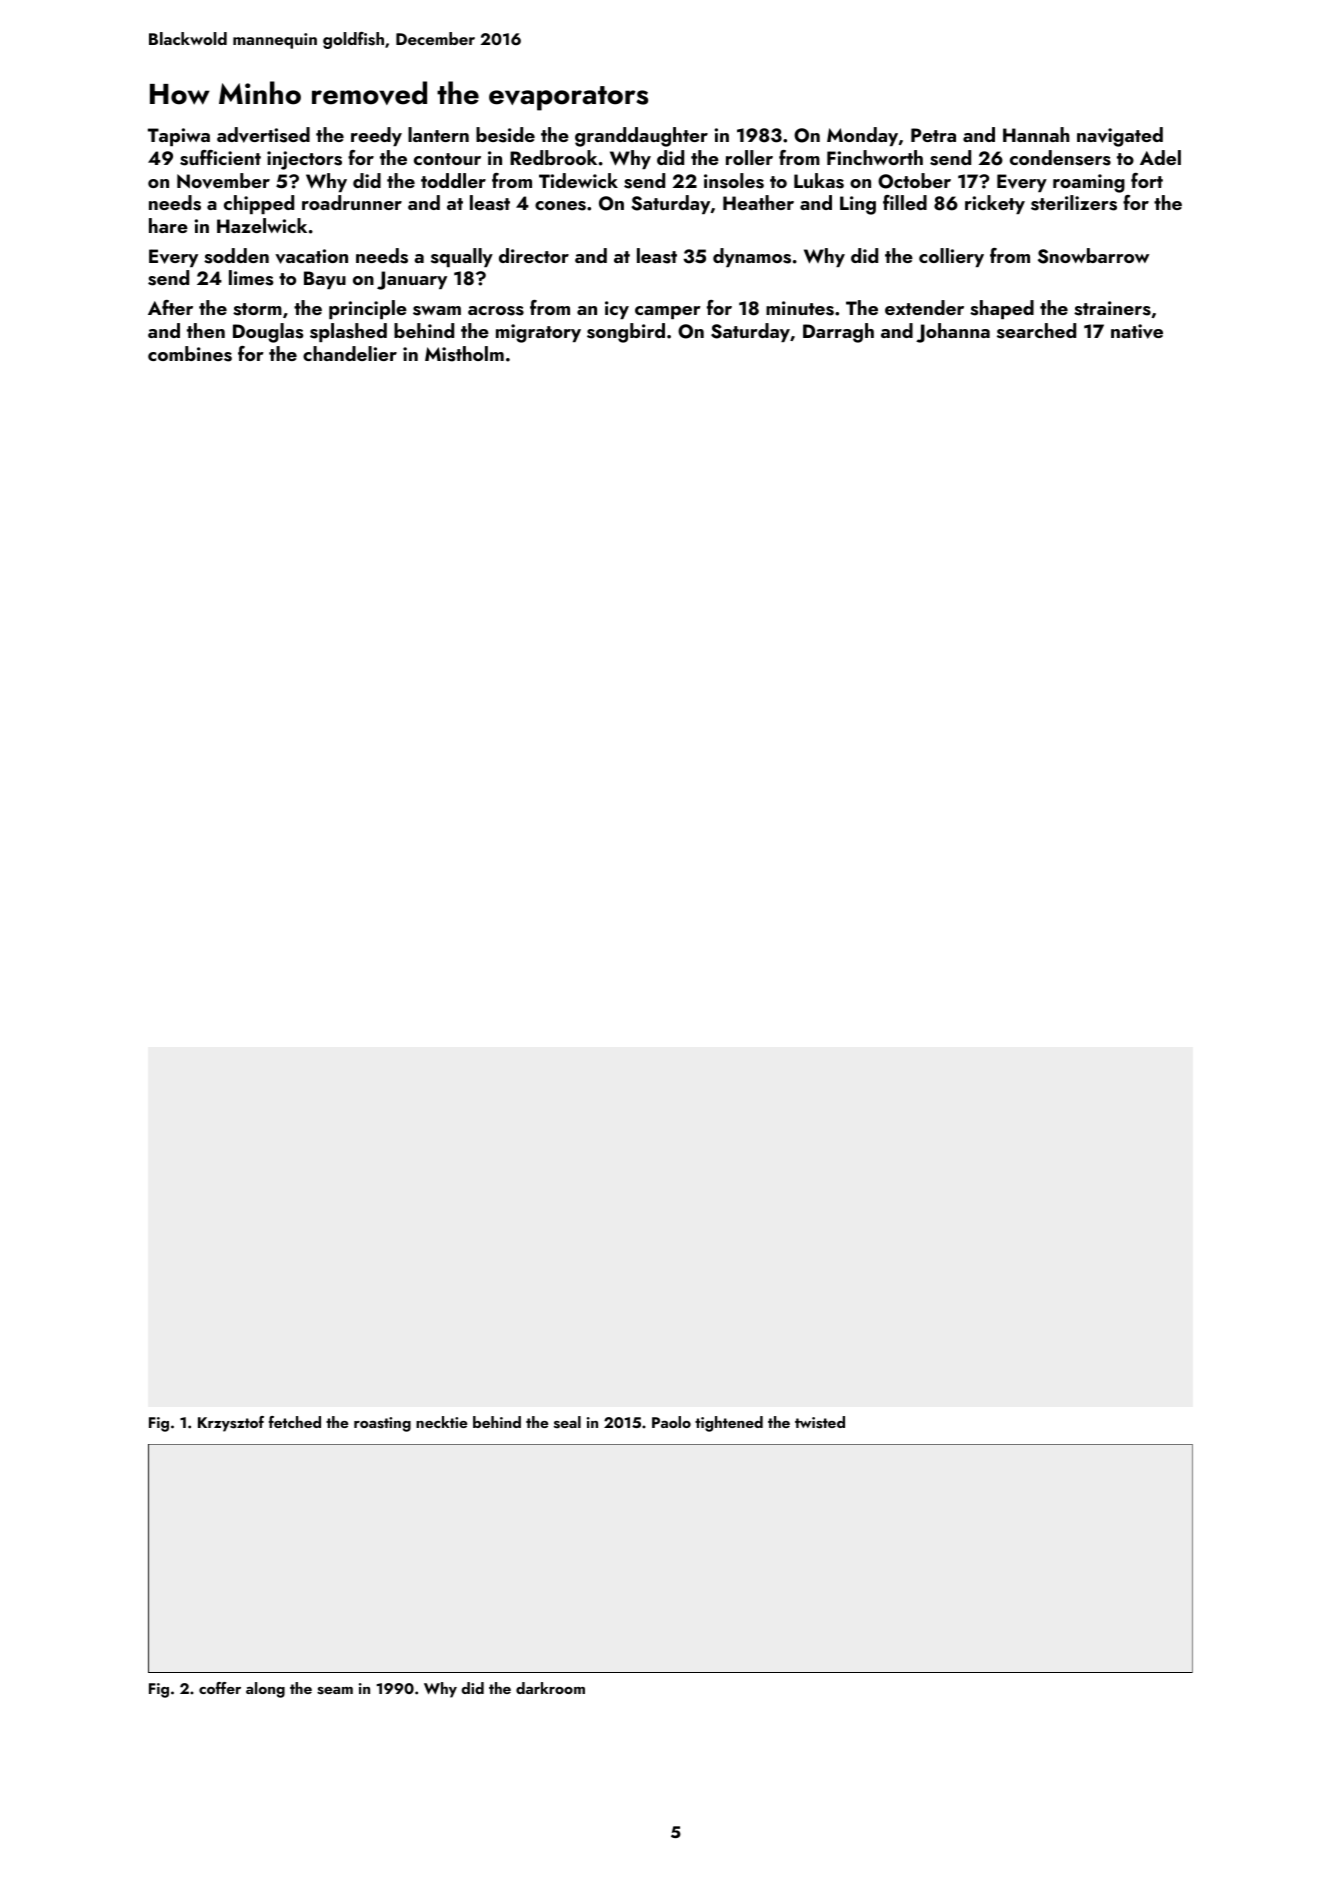 The width and height of the screenshot is (1341, 1896). I want to click on combines, so click(190, 354).
